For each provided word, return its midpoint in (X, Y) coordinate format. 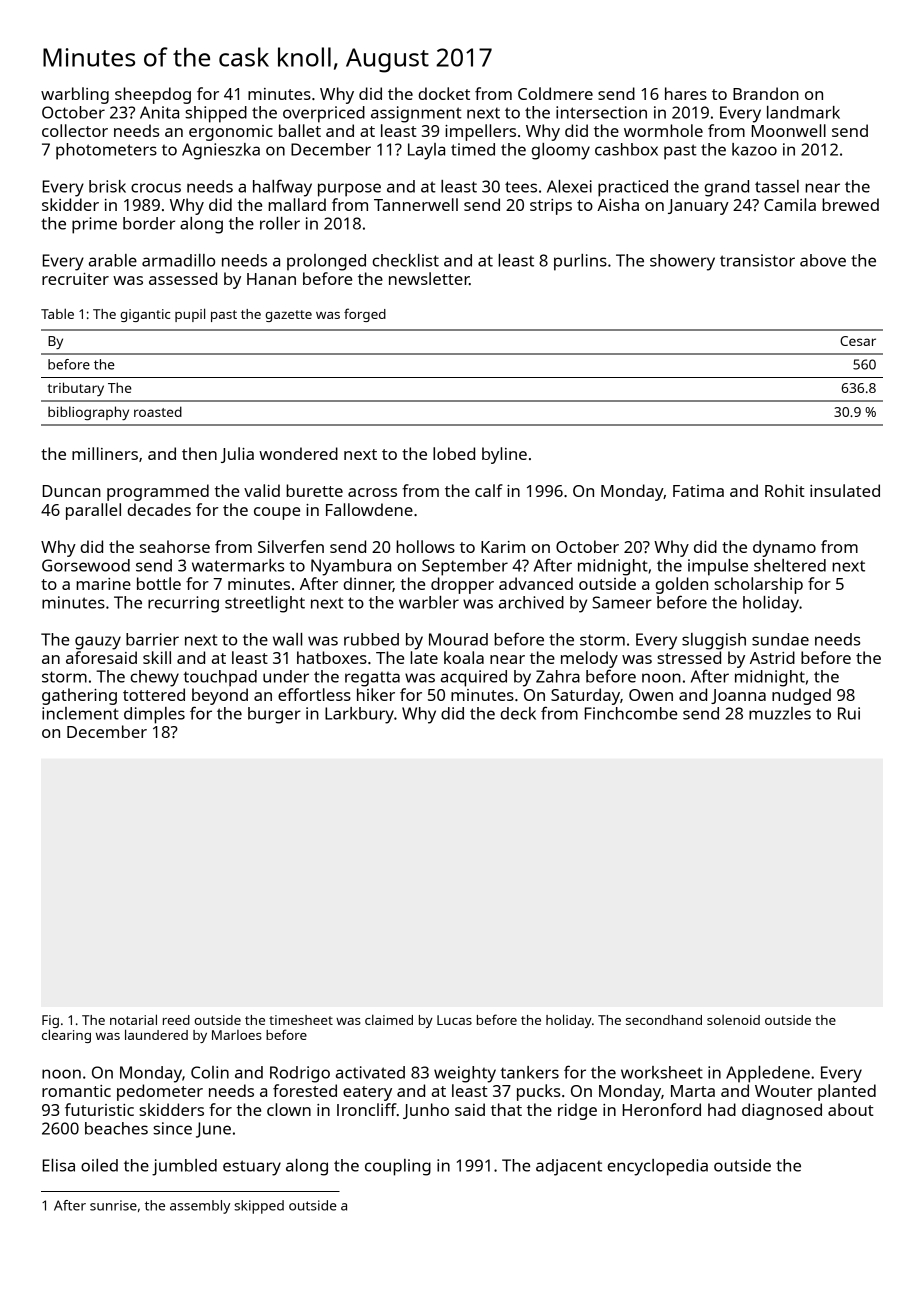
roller (280, 223)
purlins (580, 262)
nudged (801, 696)
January (698, 207)
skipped (259, 1207)
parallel (93, 511)
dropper (462, 585)
